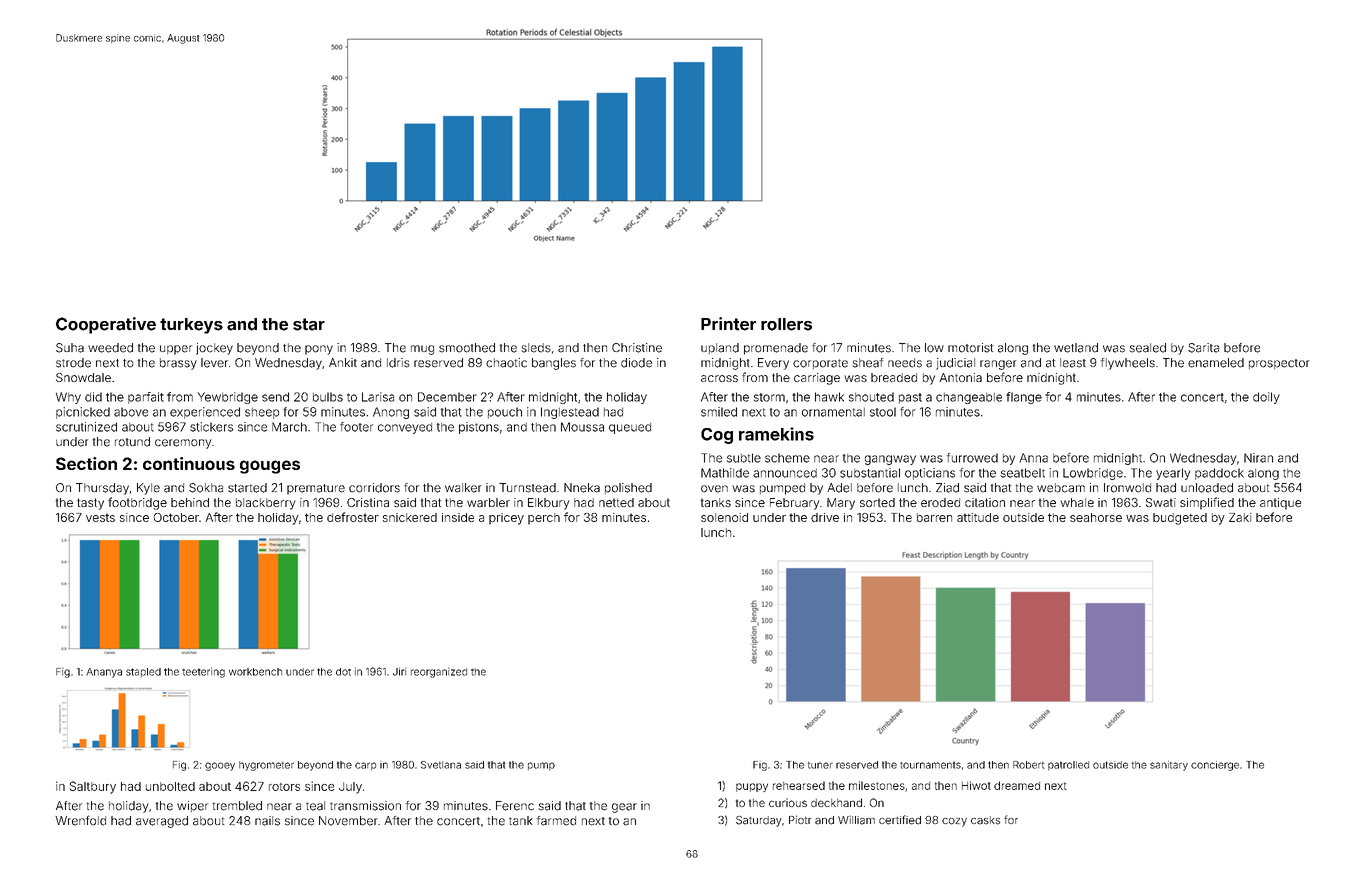  Describe the element at coordinates (1203, 348) in the document. I see `Sarita` at that location.
